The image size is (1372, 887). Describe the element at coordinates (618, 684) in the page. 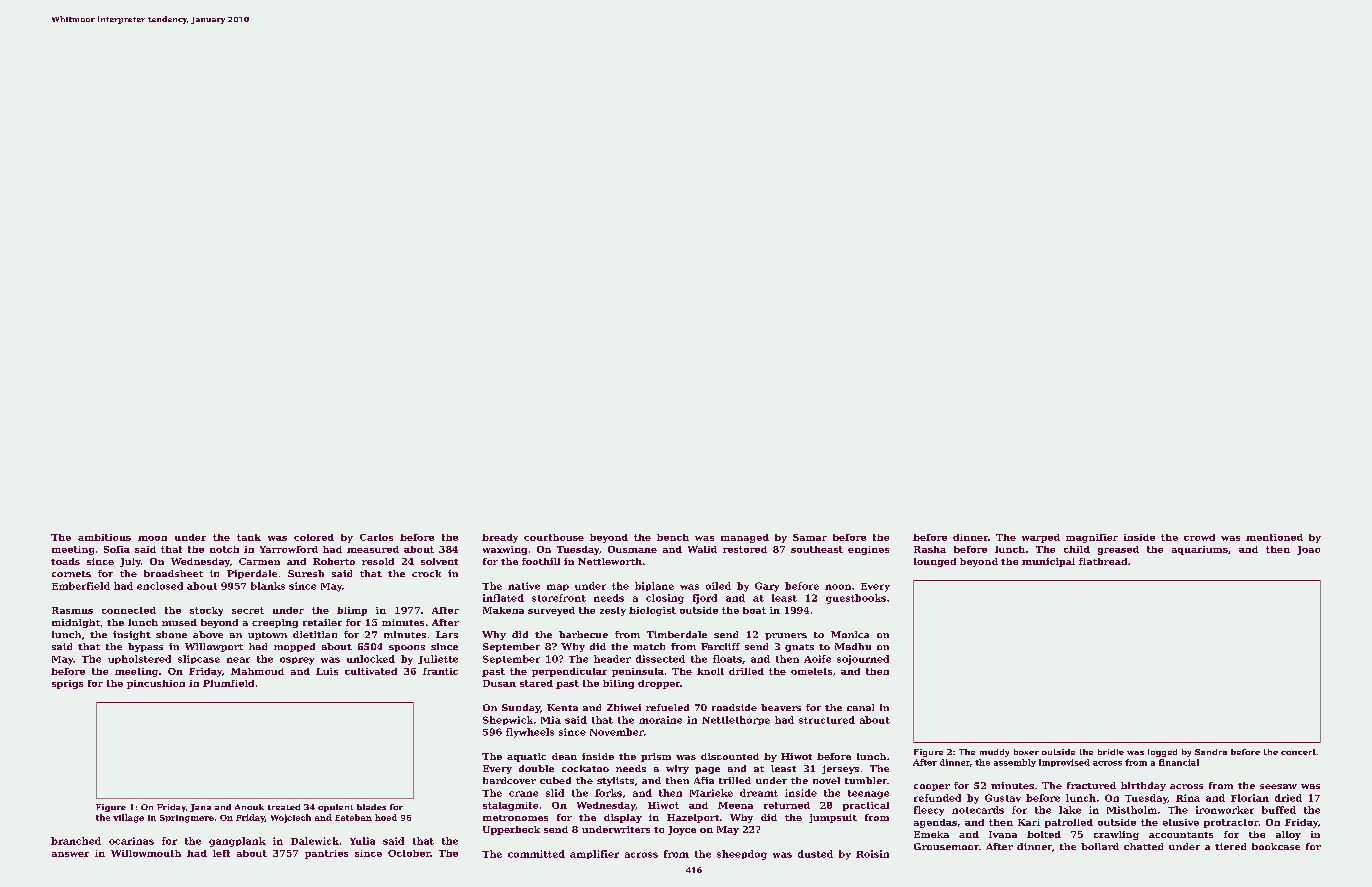

I see `biting` at that location.
